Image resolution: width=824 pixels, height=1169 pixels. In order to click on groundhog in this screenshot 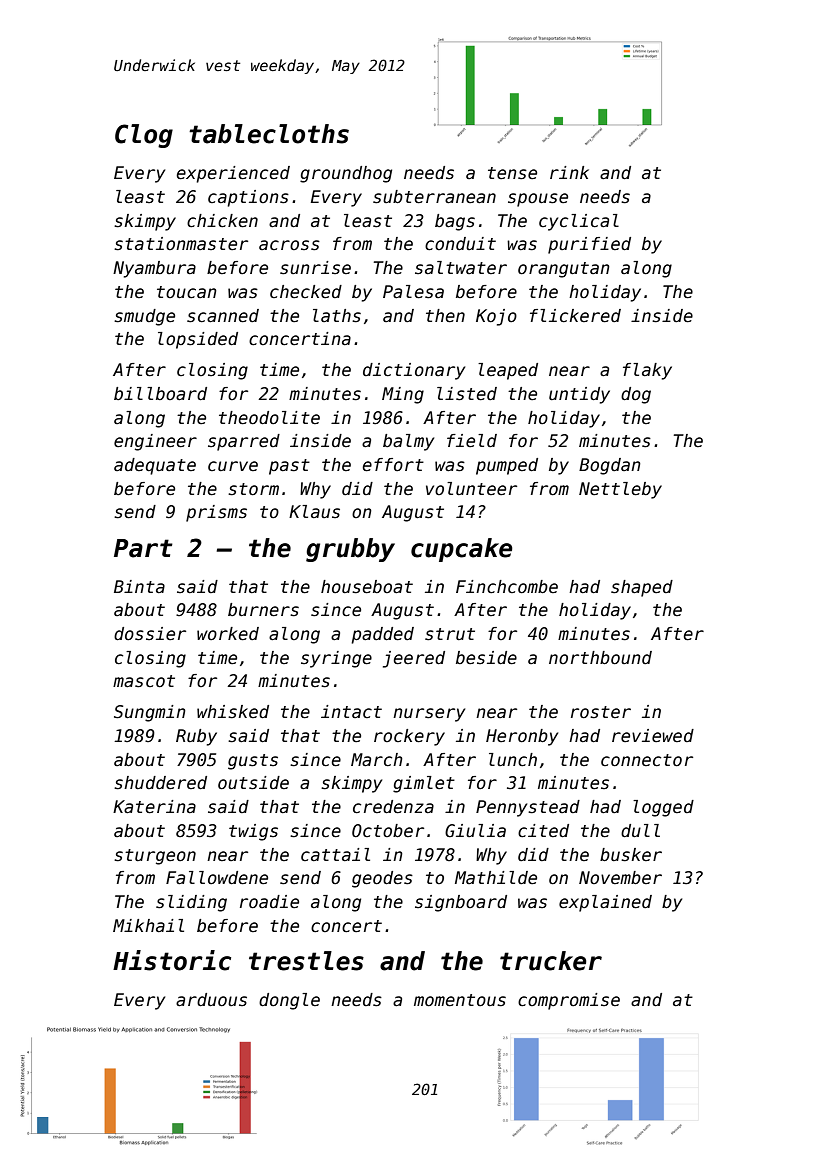, I will do `click(346, 174)`.
